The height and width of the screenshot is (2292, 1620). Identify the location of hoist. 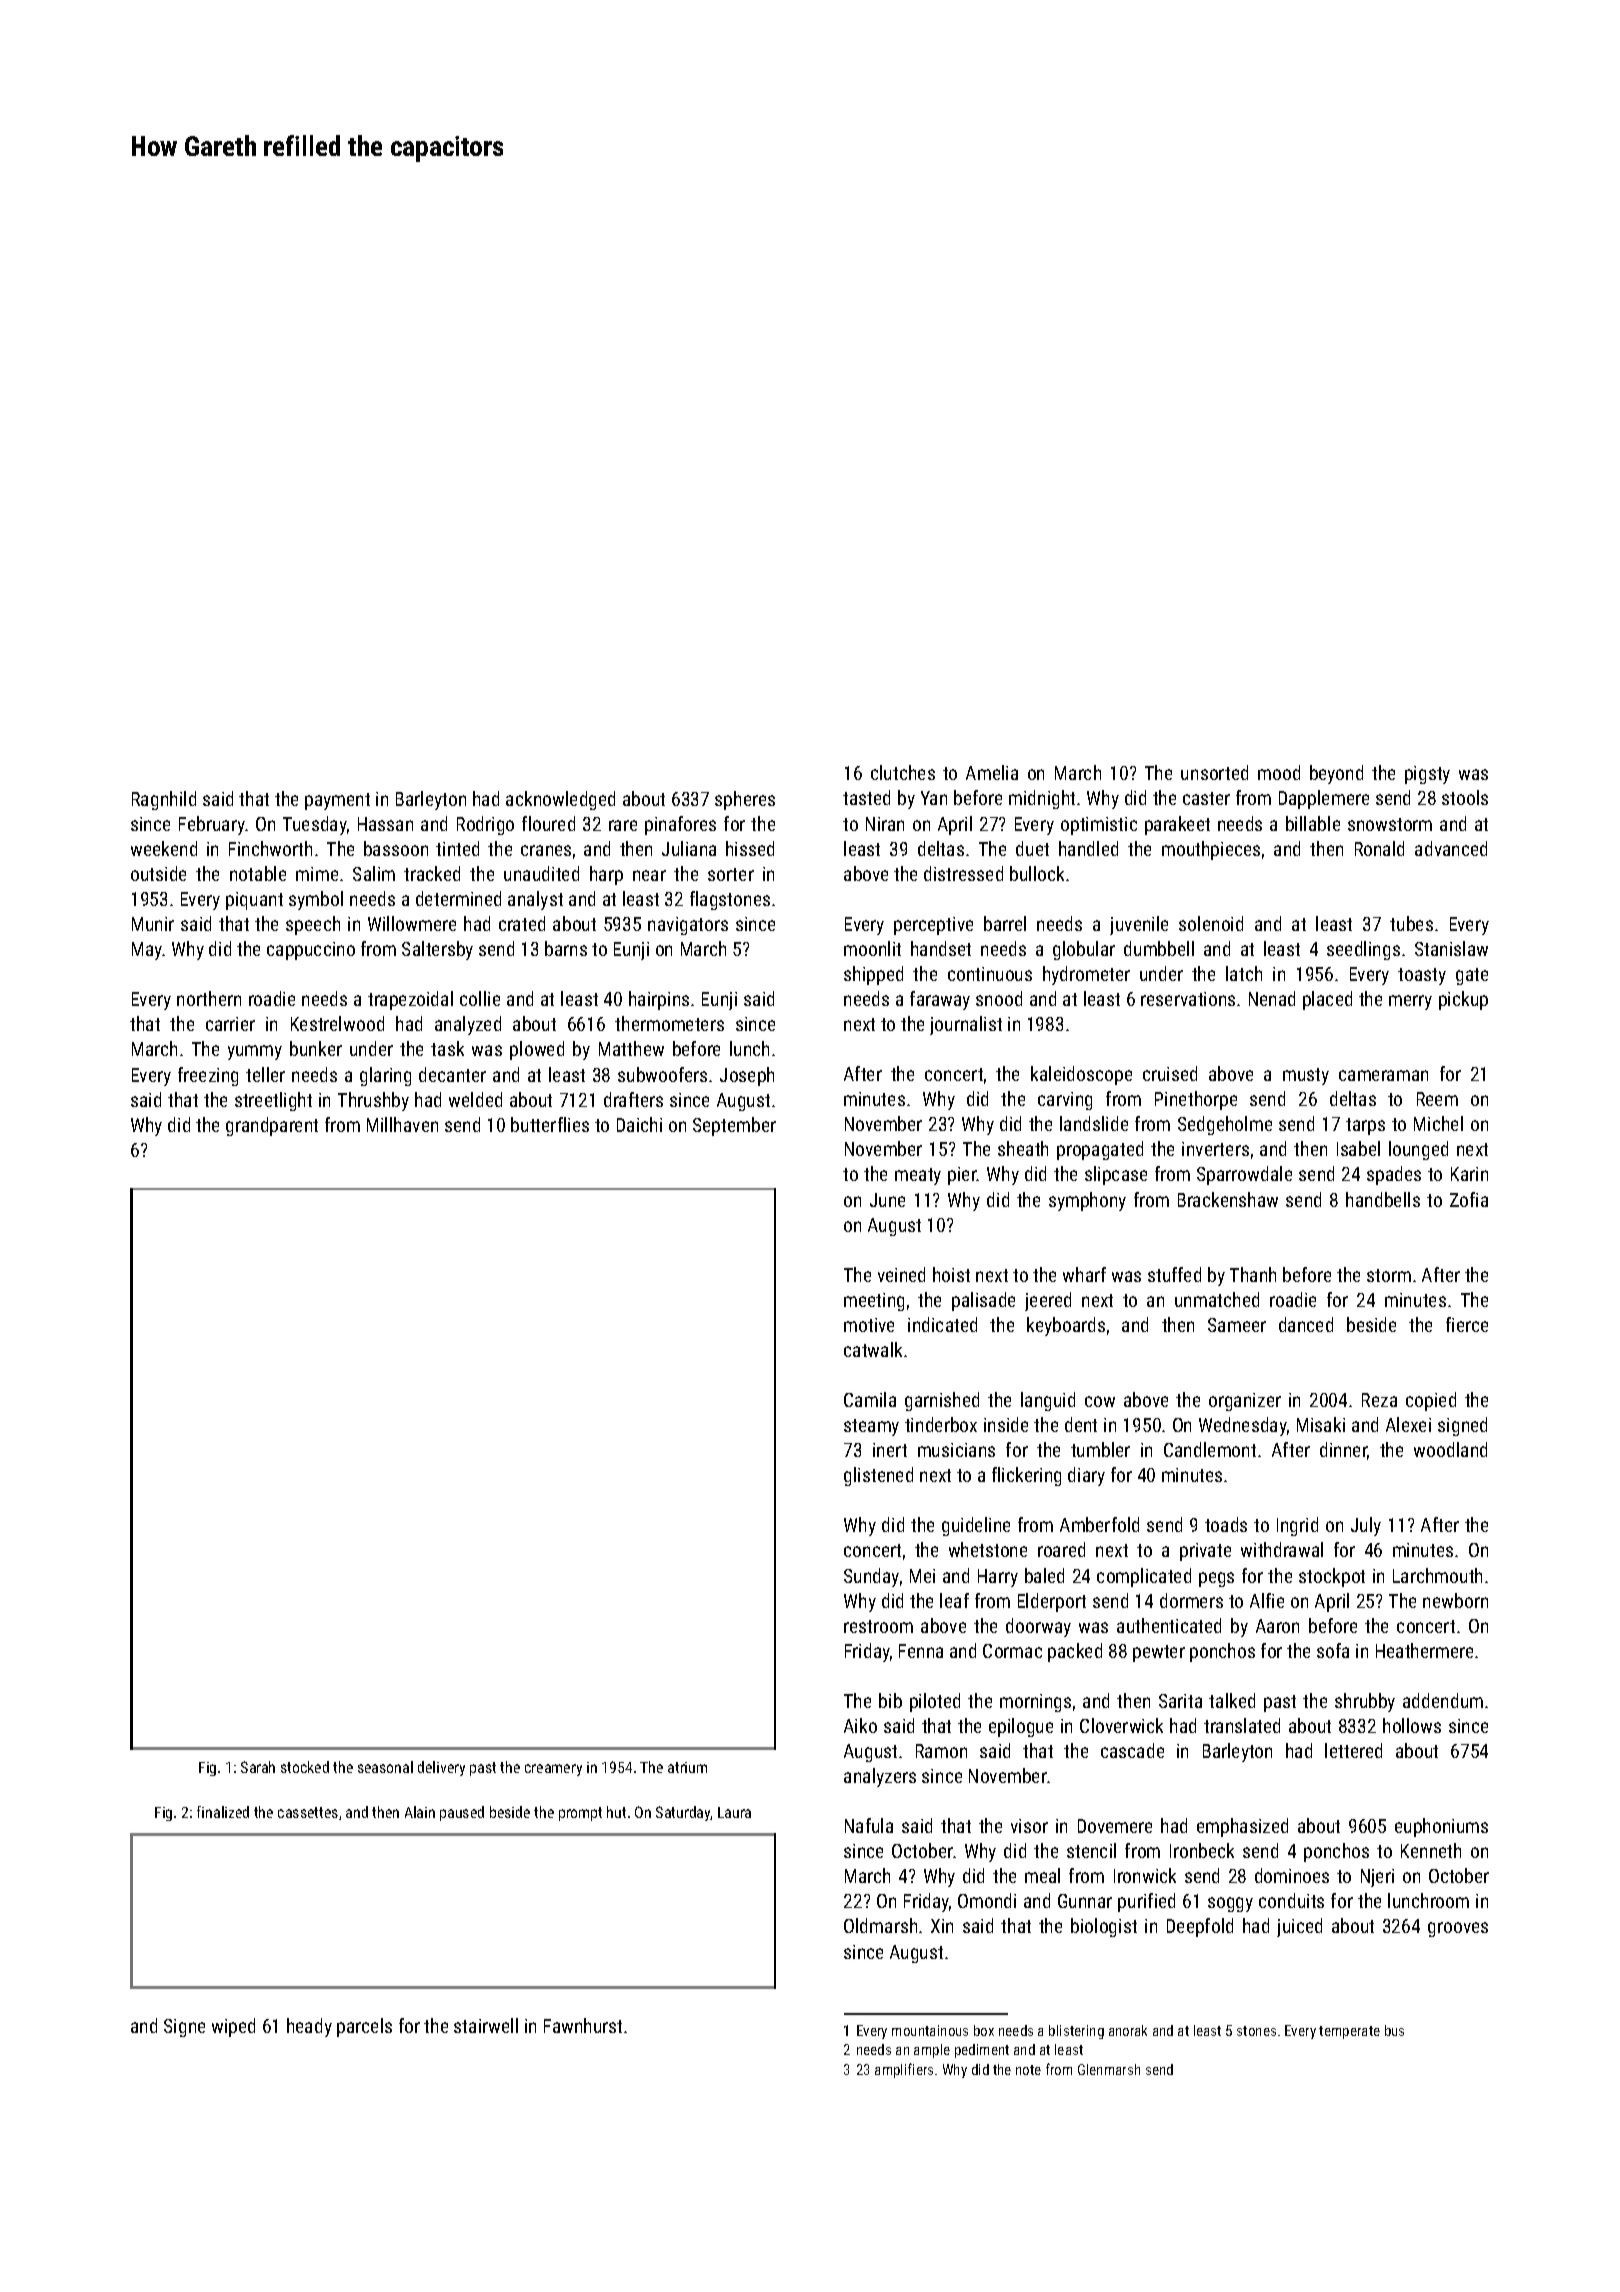
(951, 1274).
